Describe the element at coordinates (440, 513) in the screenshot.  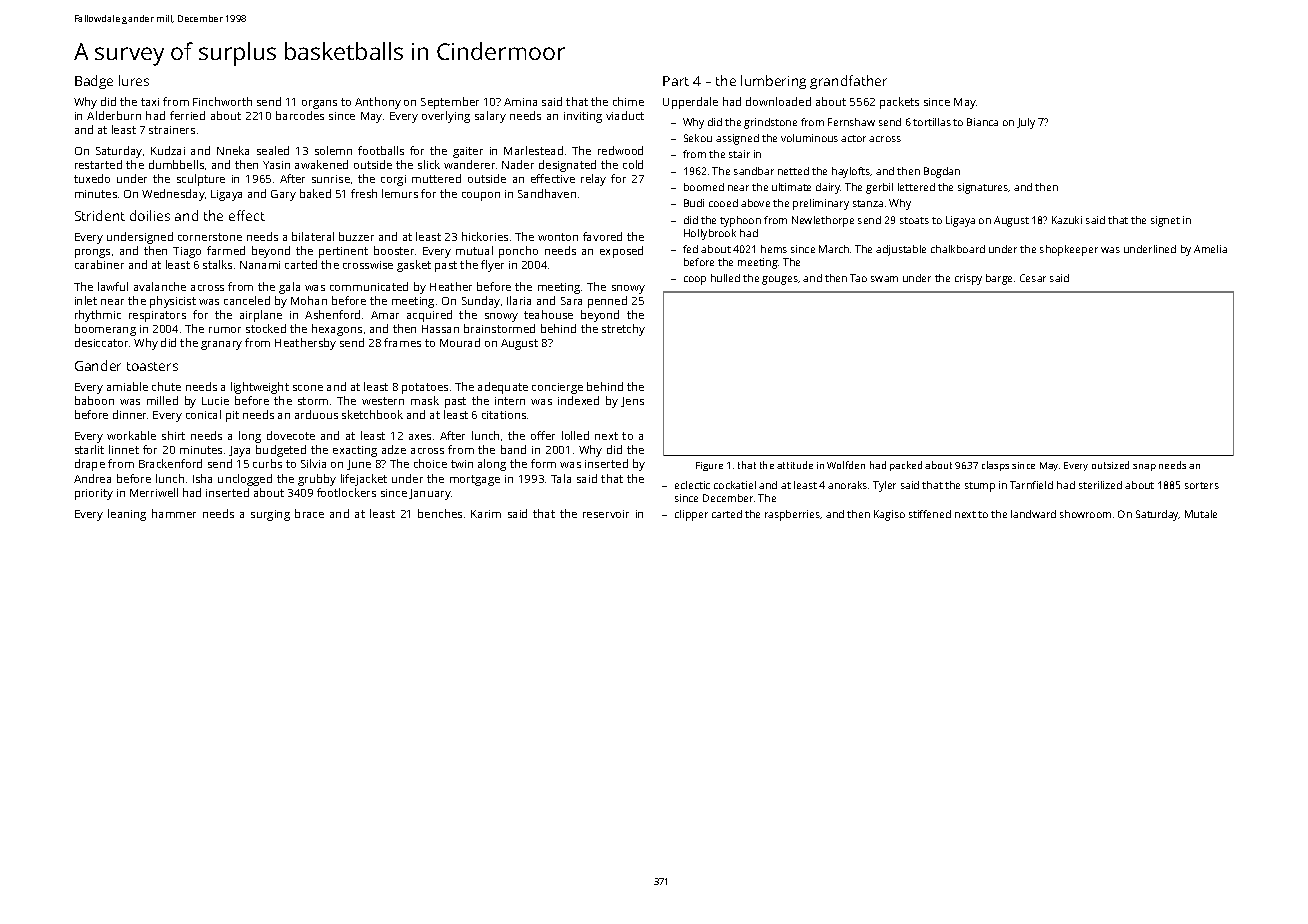
I see `benches` at that location.
